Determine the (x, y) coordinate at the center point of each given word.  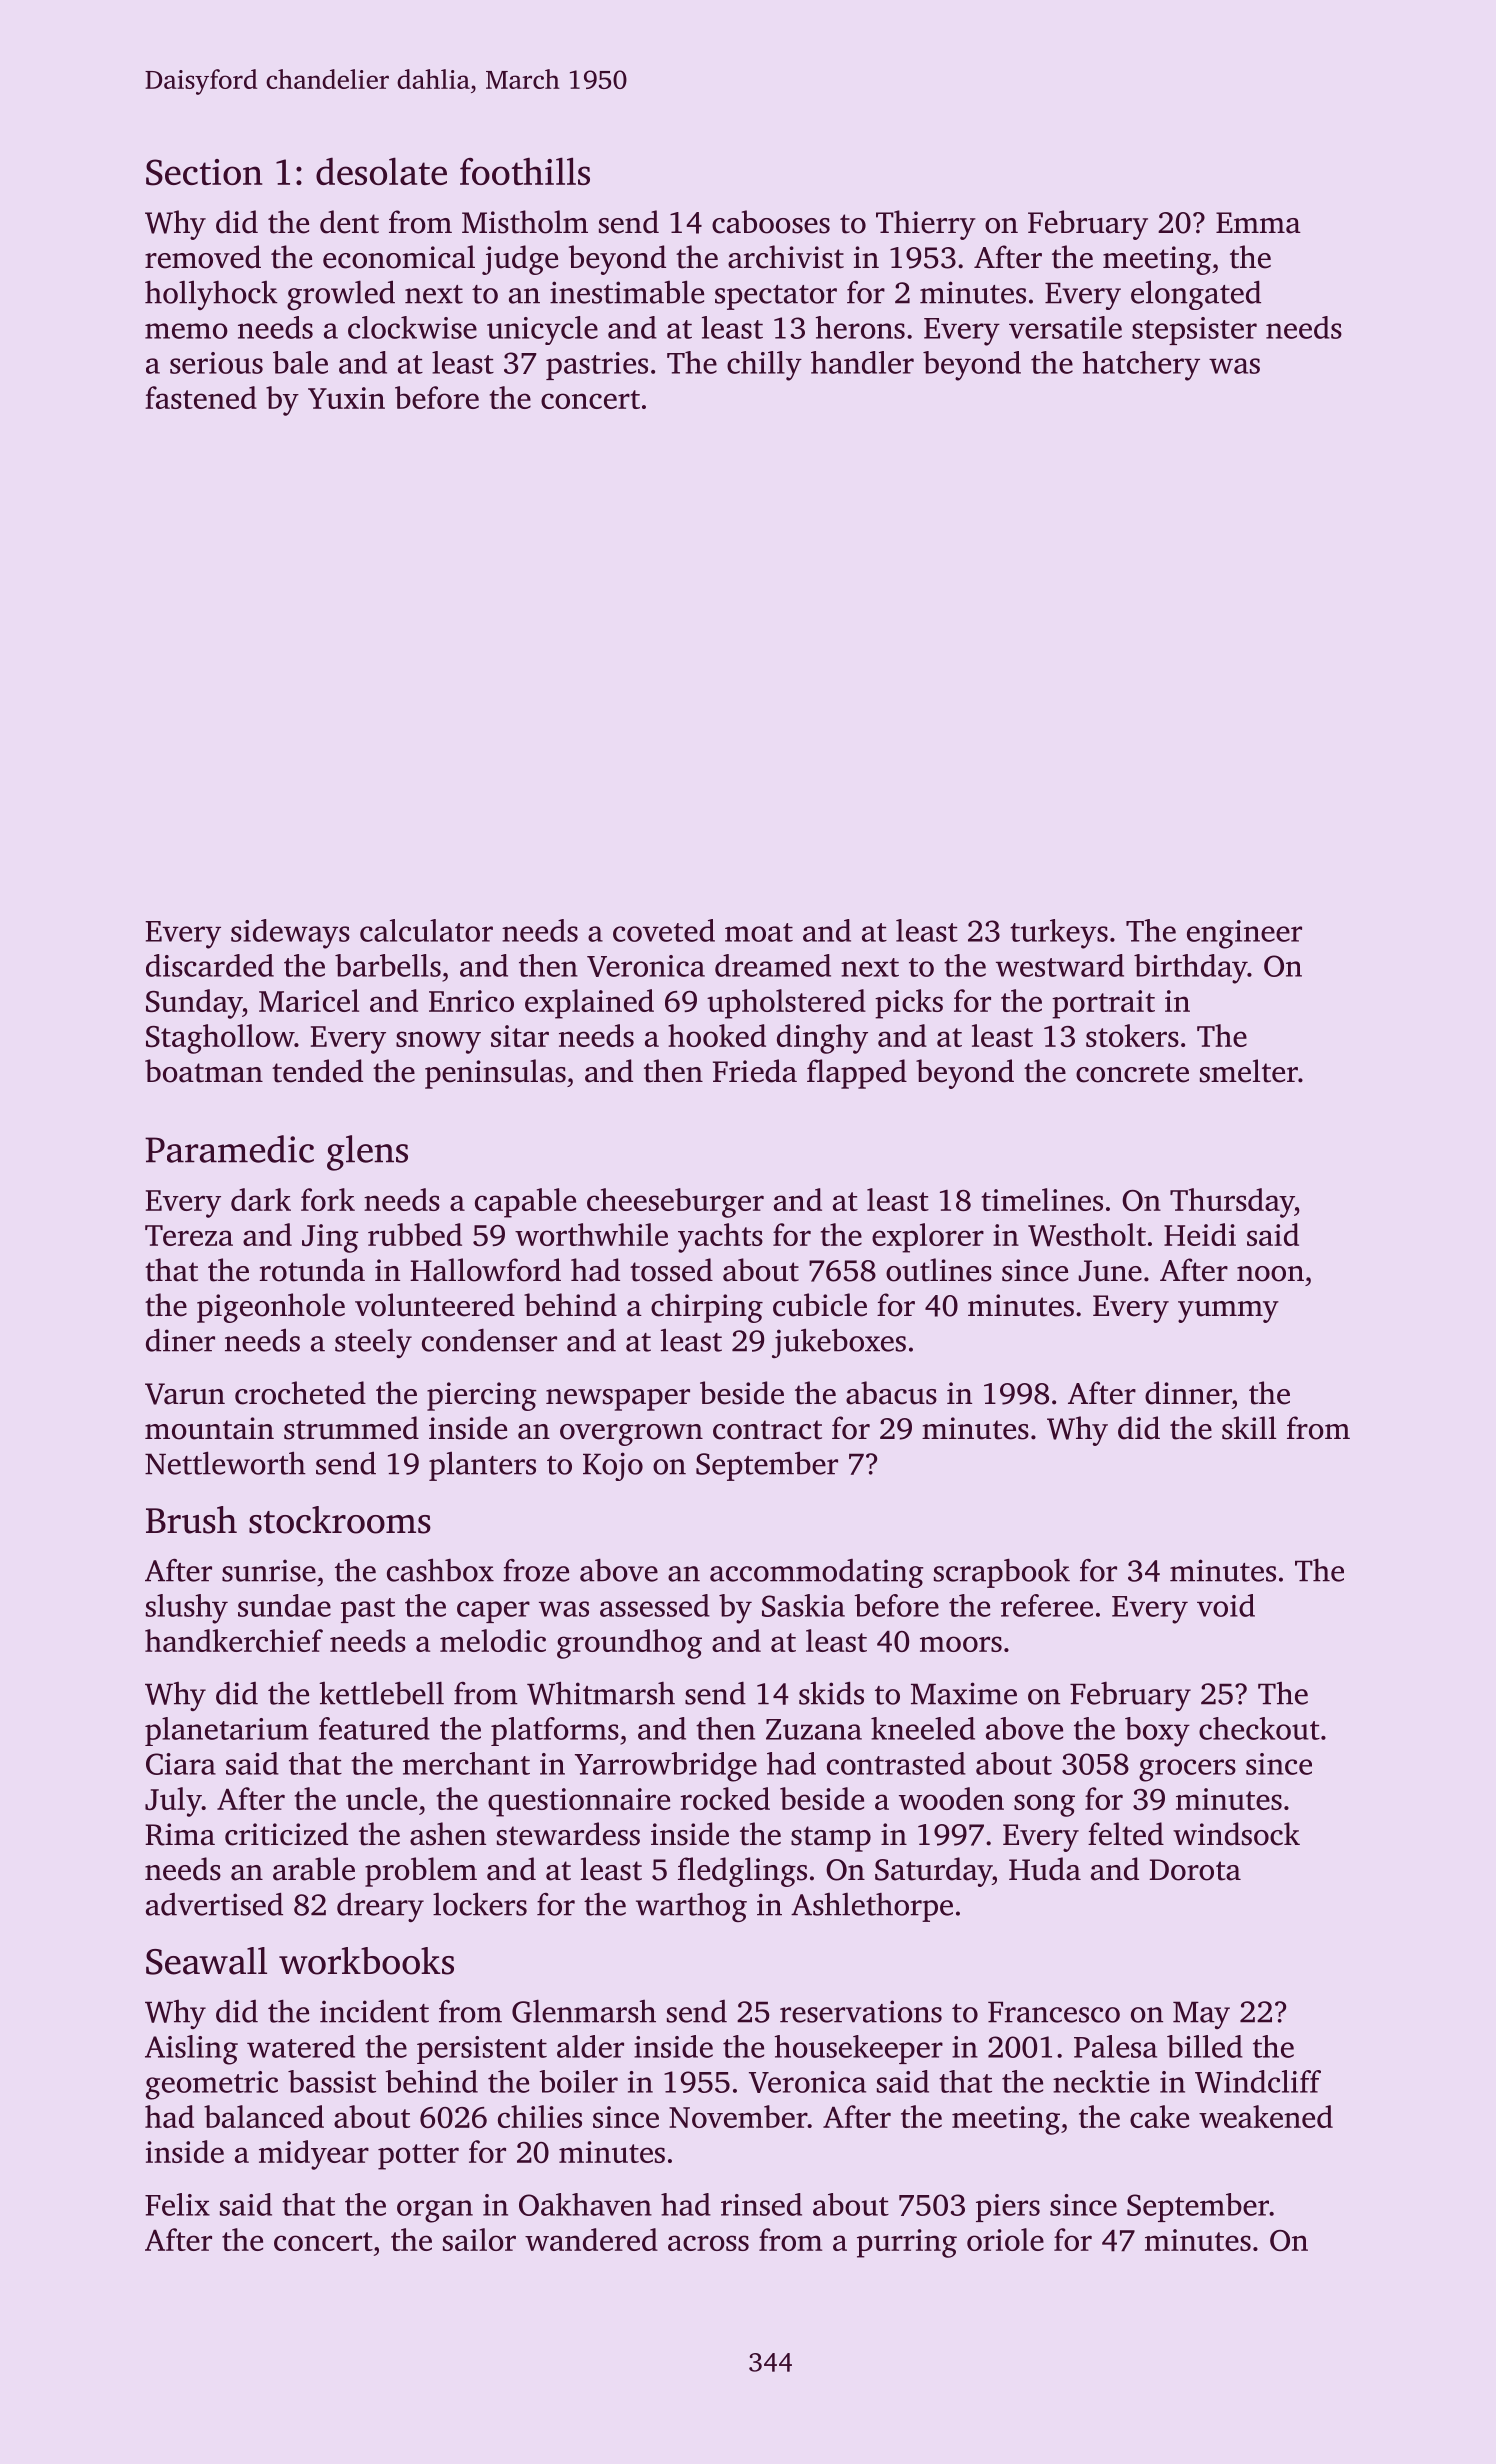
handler (862, 362)
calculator (426, 930)
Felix (177, 2204)
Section (204, 172)
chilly (764, 366)
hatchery (1141, 366)
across (708, 2243)
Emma (1258, 223)
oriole (1005, 2239)
